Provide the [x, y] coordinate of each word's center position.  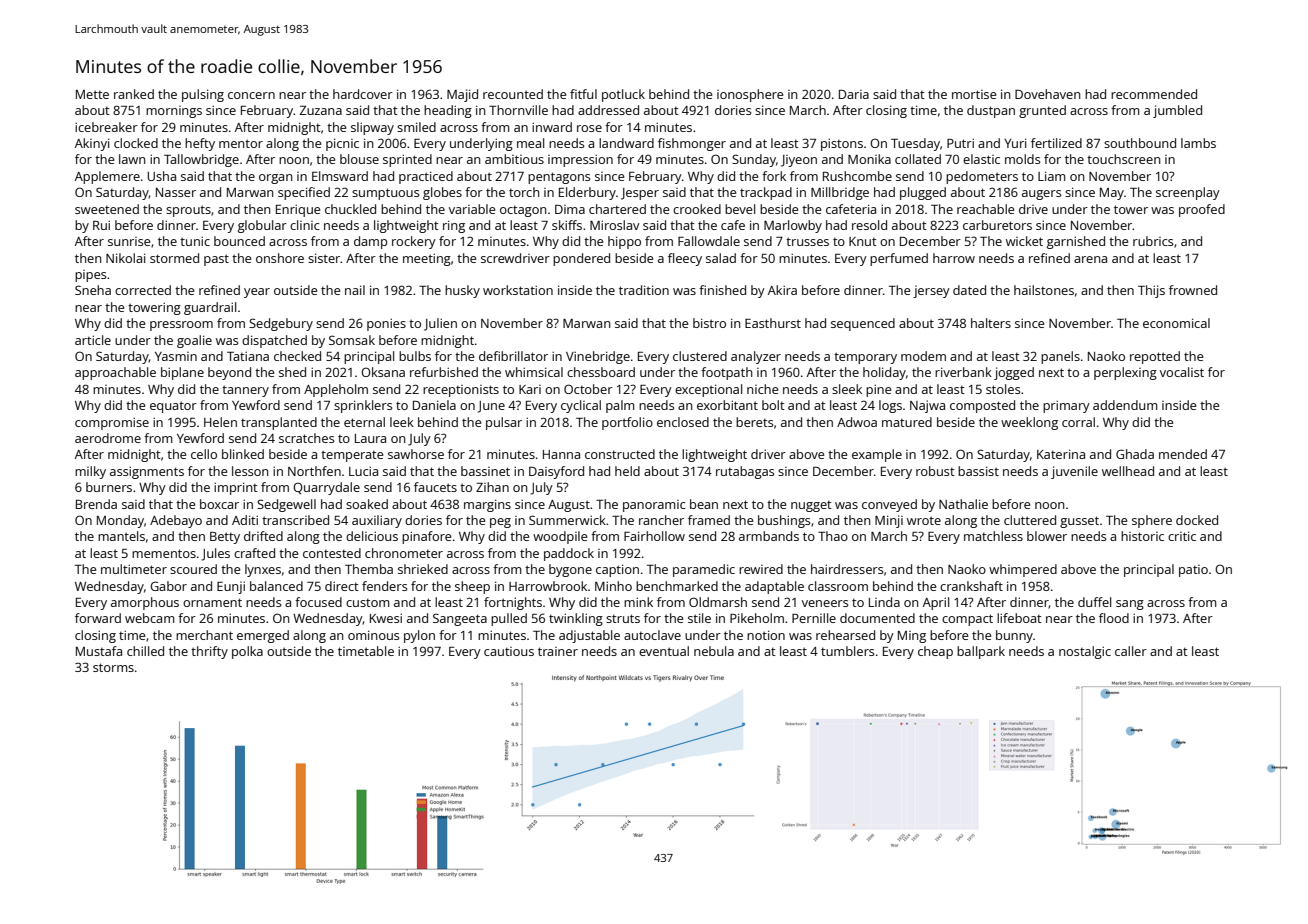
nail [355, 290]
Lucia [363, 471]
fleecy [685, 259]
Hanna [561, 454]
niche [762, 389]
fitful [583, 94]
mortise [974, 94]
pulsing [203, 95]
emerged [263, 636]
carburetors [997, 225]
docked [1197, 520]
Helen [220, 422]
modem [923, 356]
